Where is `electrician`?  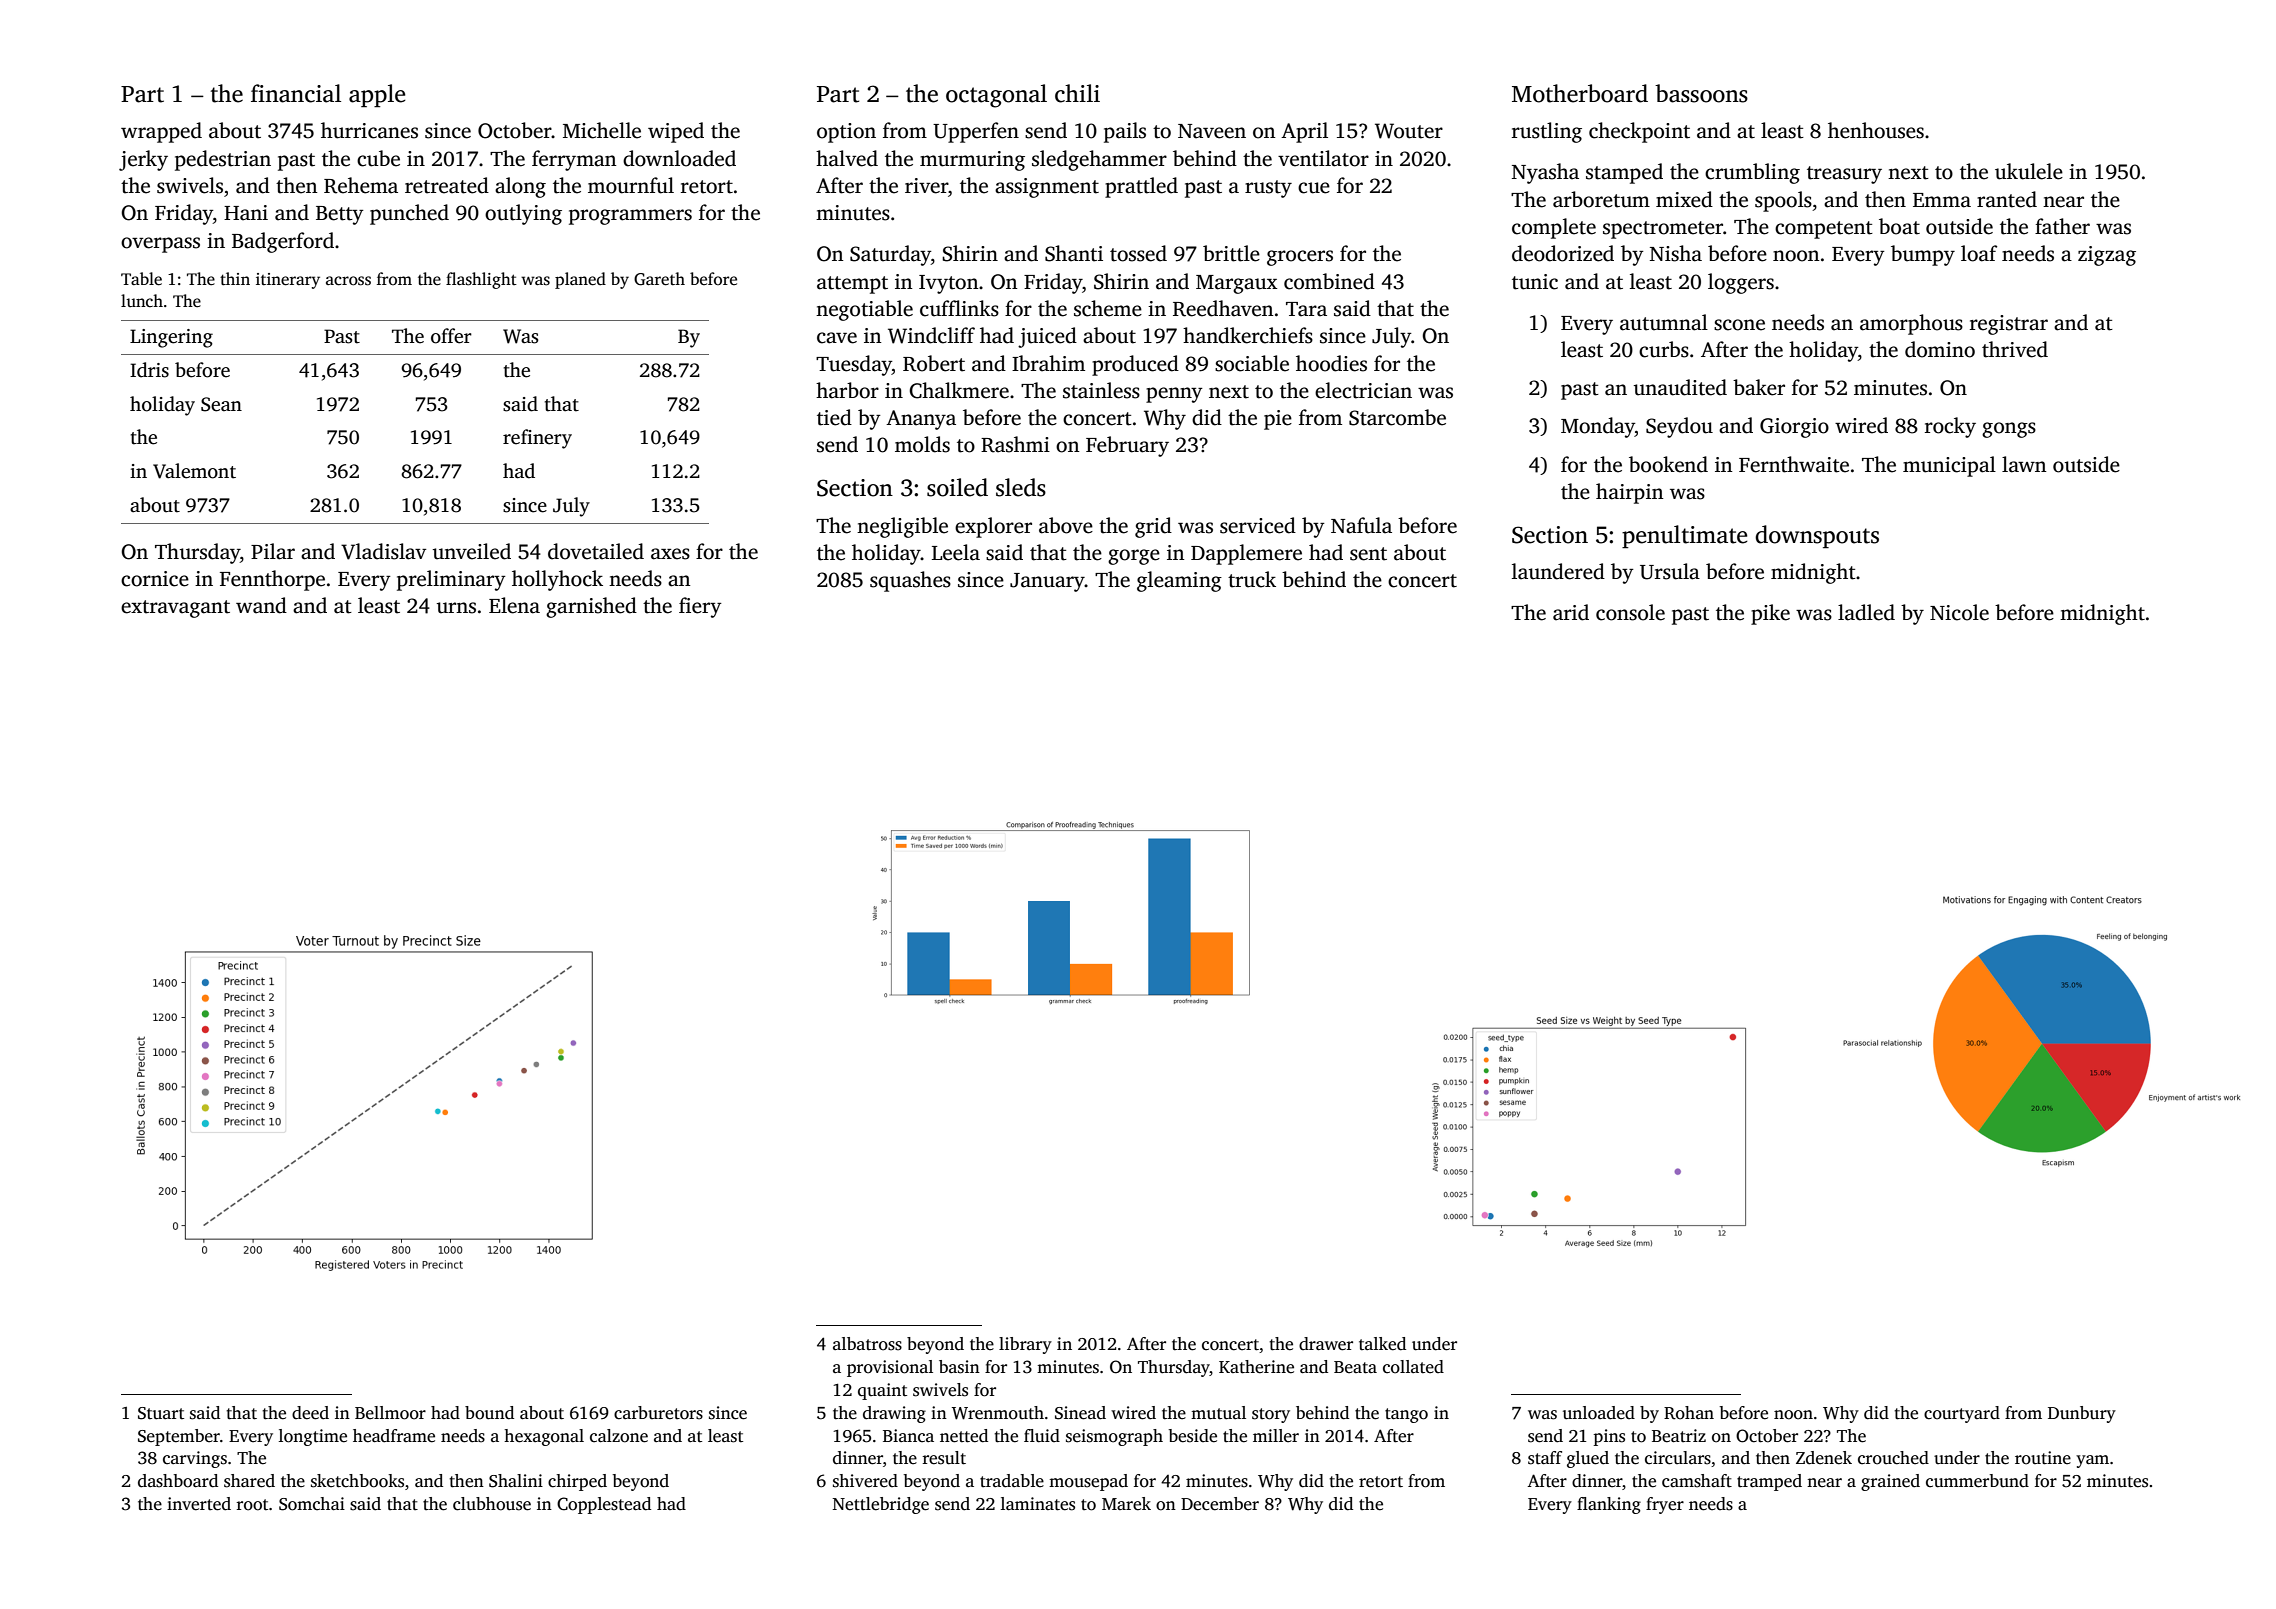
electrician is located at coordinates (1363, 390).
